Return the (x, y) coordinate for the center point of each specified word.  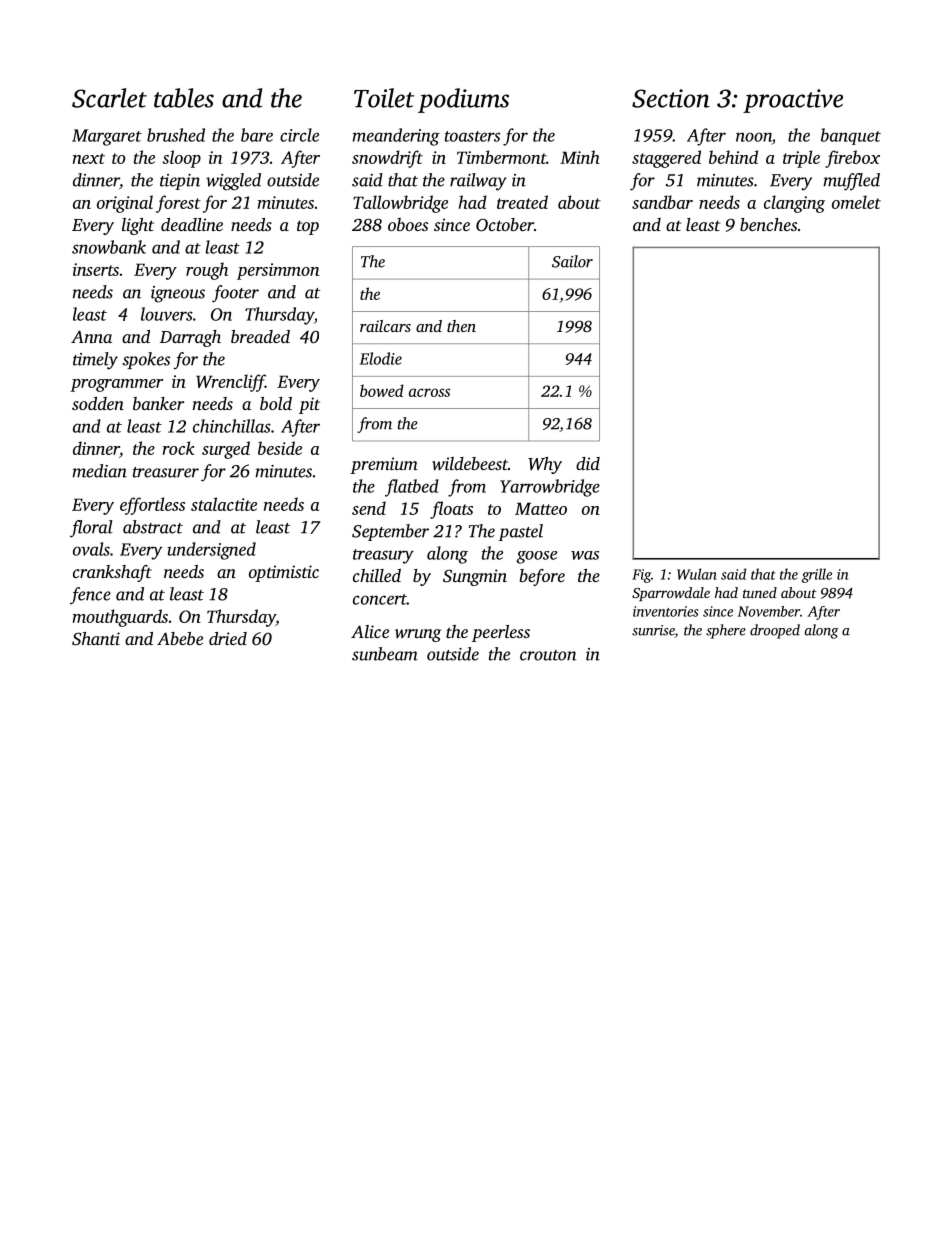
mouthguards (120, 618)
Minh (580, 157)
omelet (856, 202)
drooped (775, 631)
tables (184, 98)
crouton (548, 655)
